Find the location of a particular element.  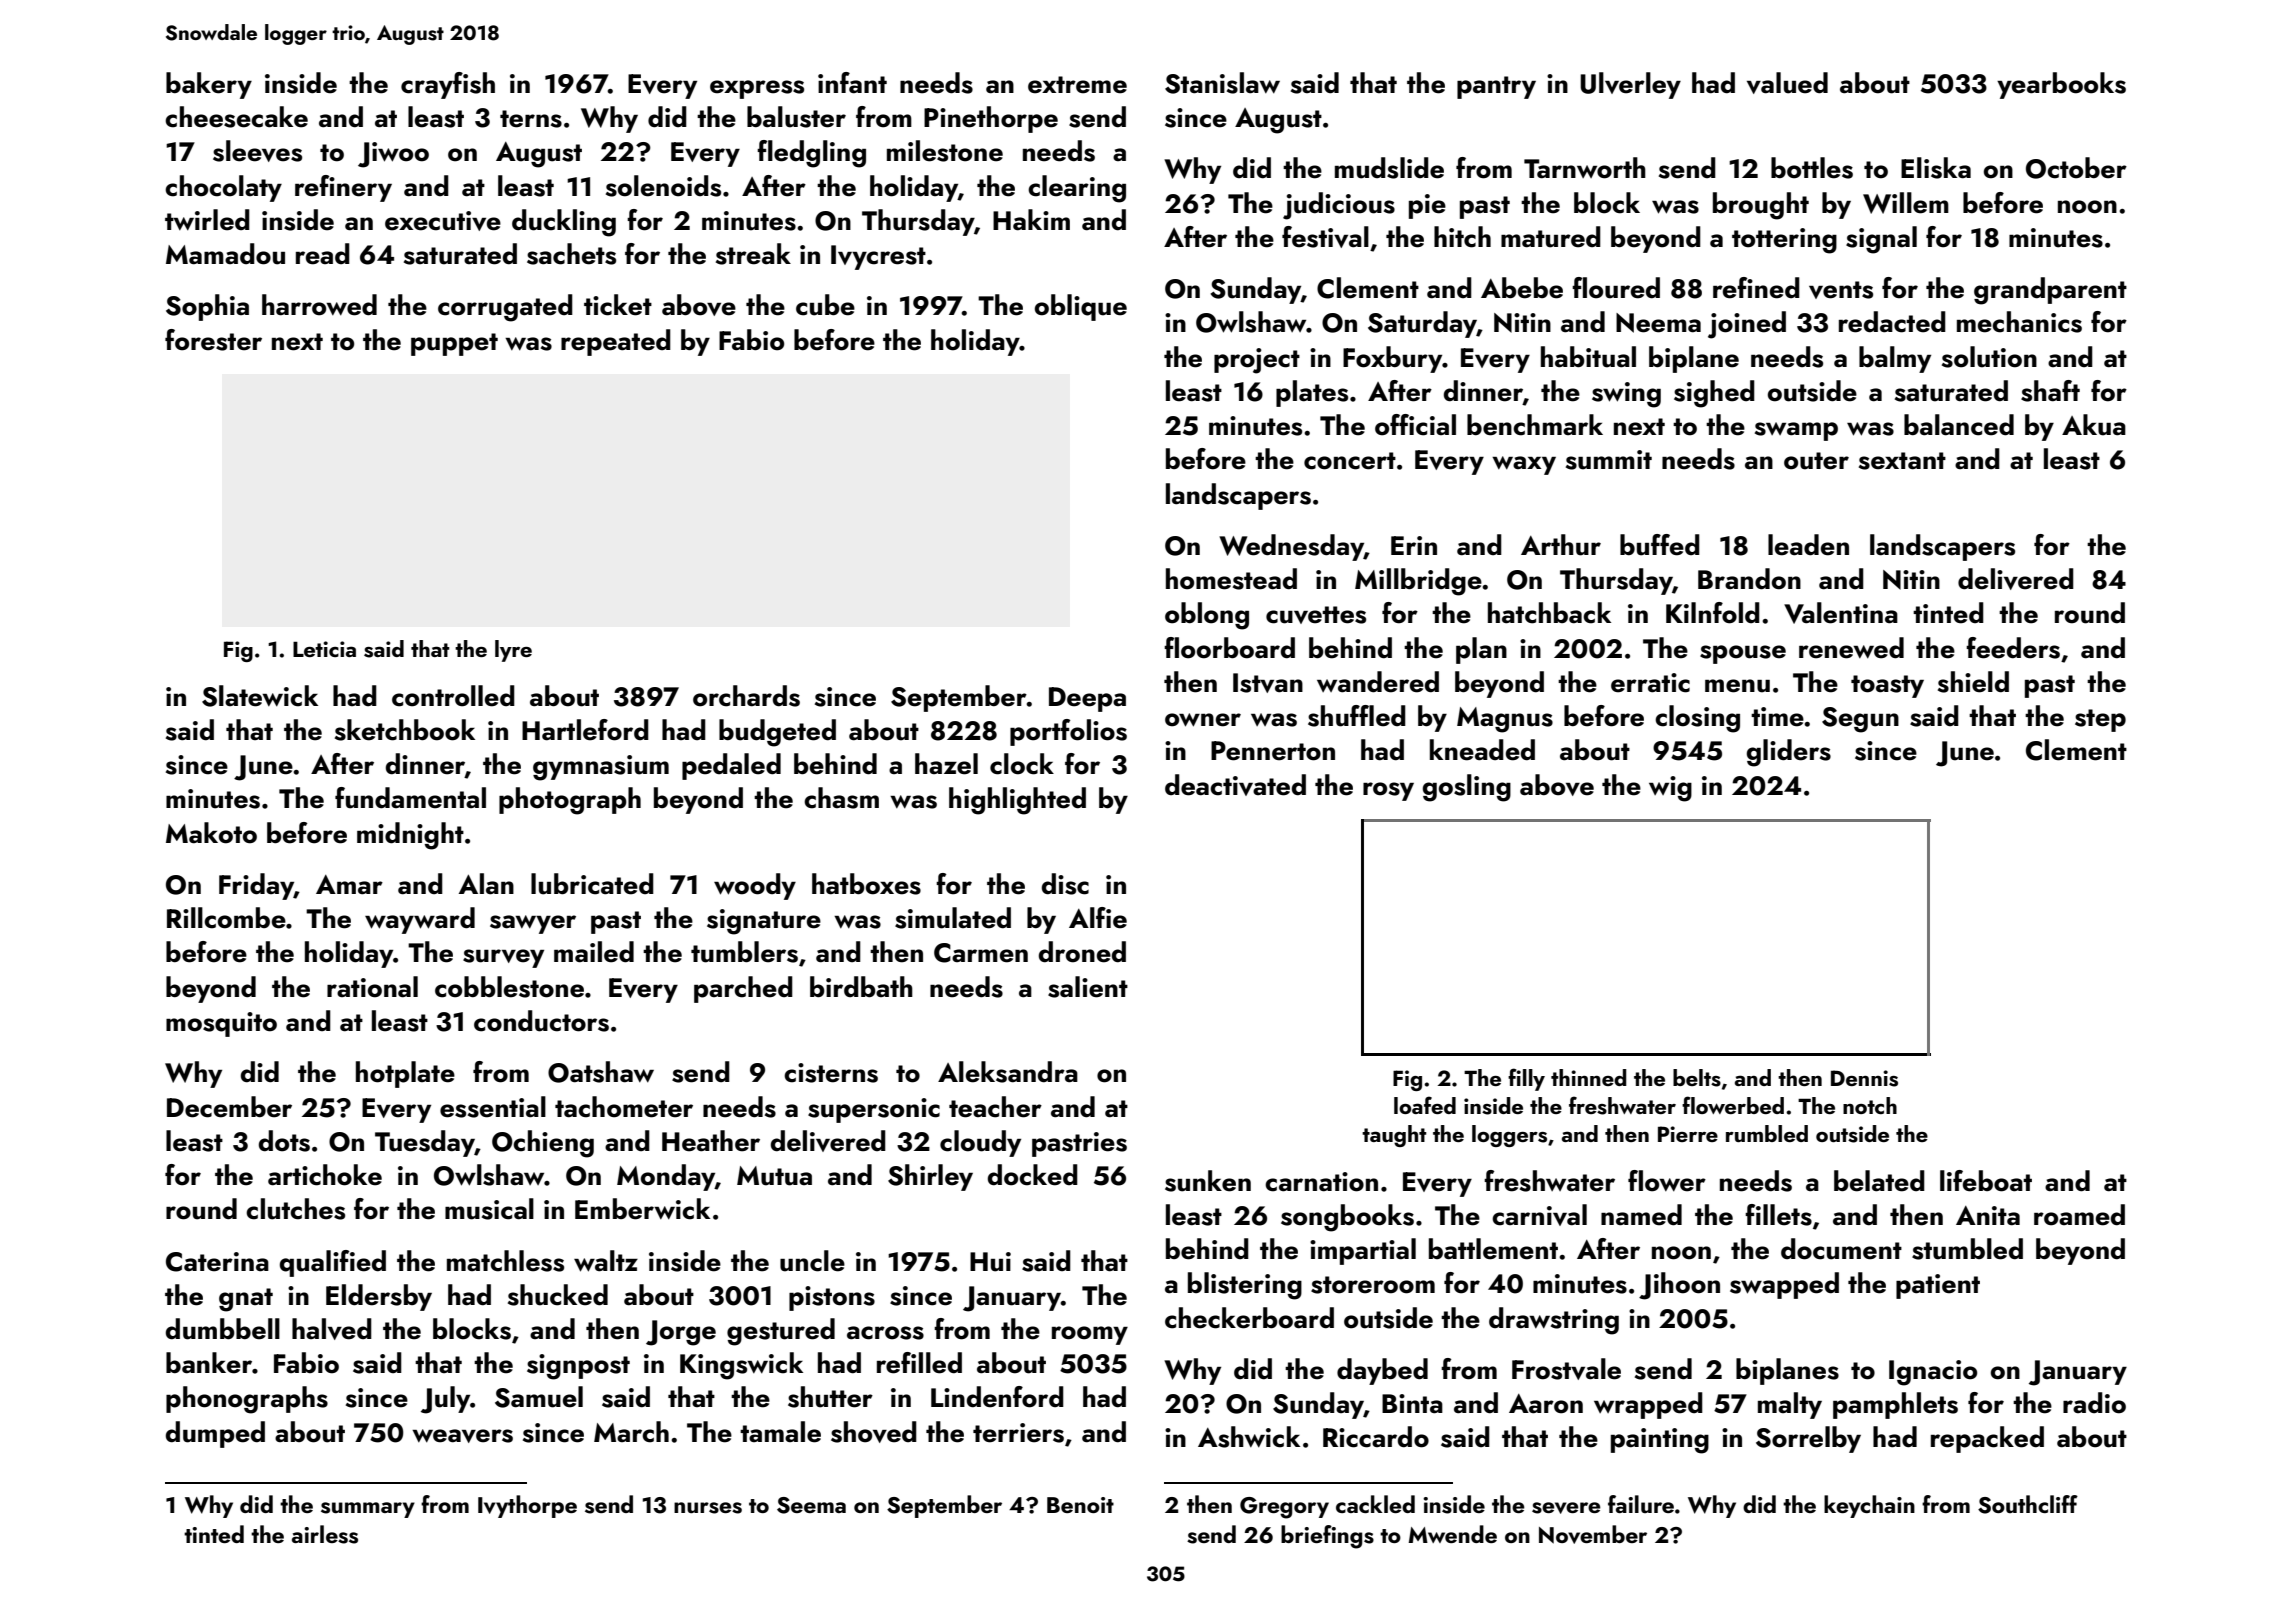

Foxbury is located at coordinates (1393, 359).
